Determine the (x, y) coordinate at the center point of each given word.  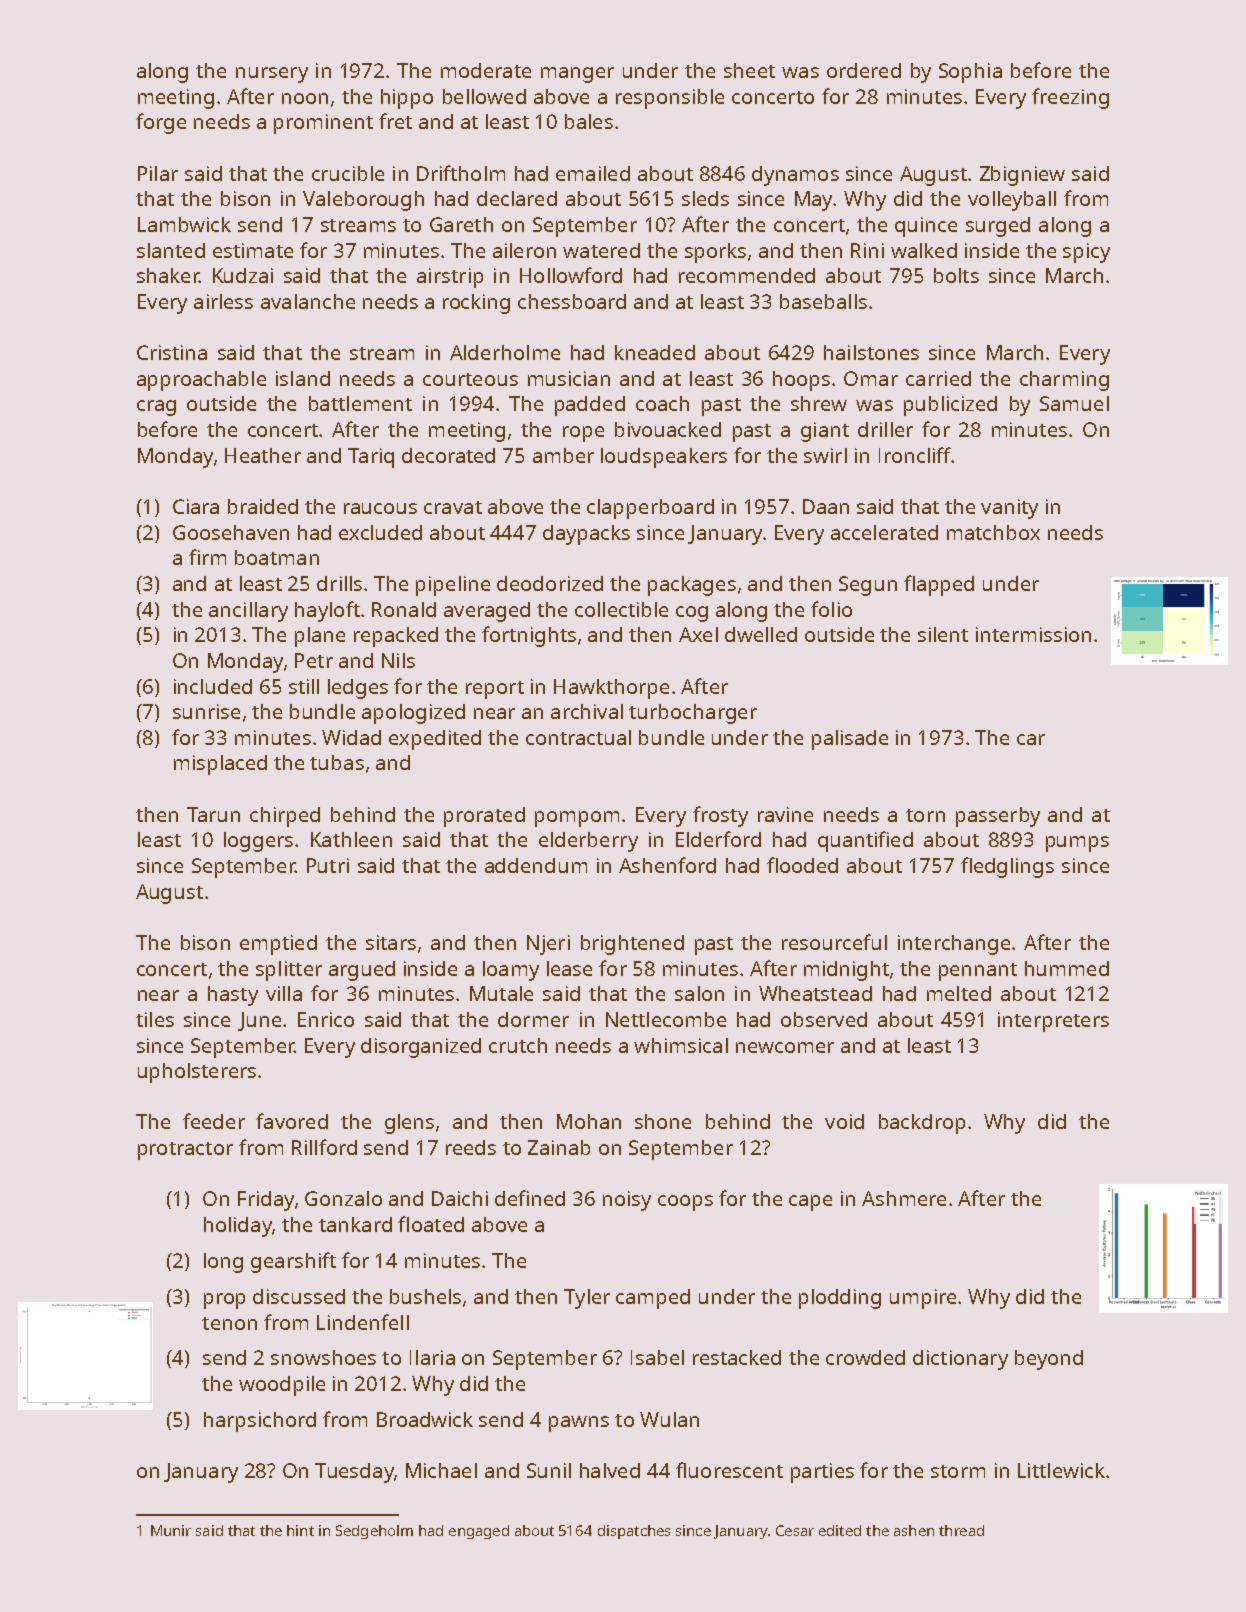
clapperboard (650, 509)
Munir (171, 1530)
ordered (864, 70)
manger (577, 75)
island (303, 378)
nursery (272, 75)
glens (409, 1124)
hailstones (871, 352)
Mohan (589, 1121)
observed (824, 1019)
